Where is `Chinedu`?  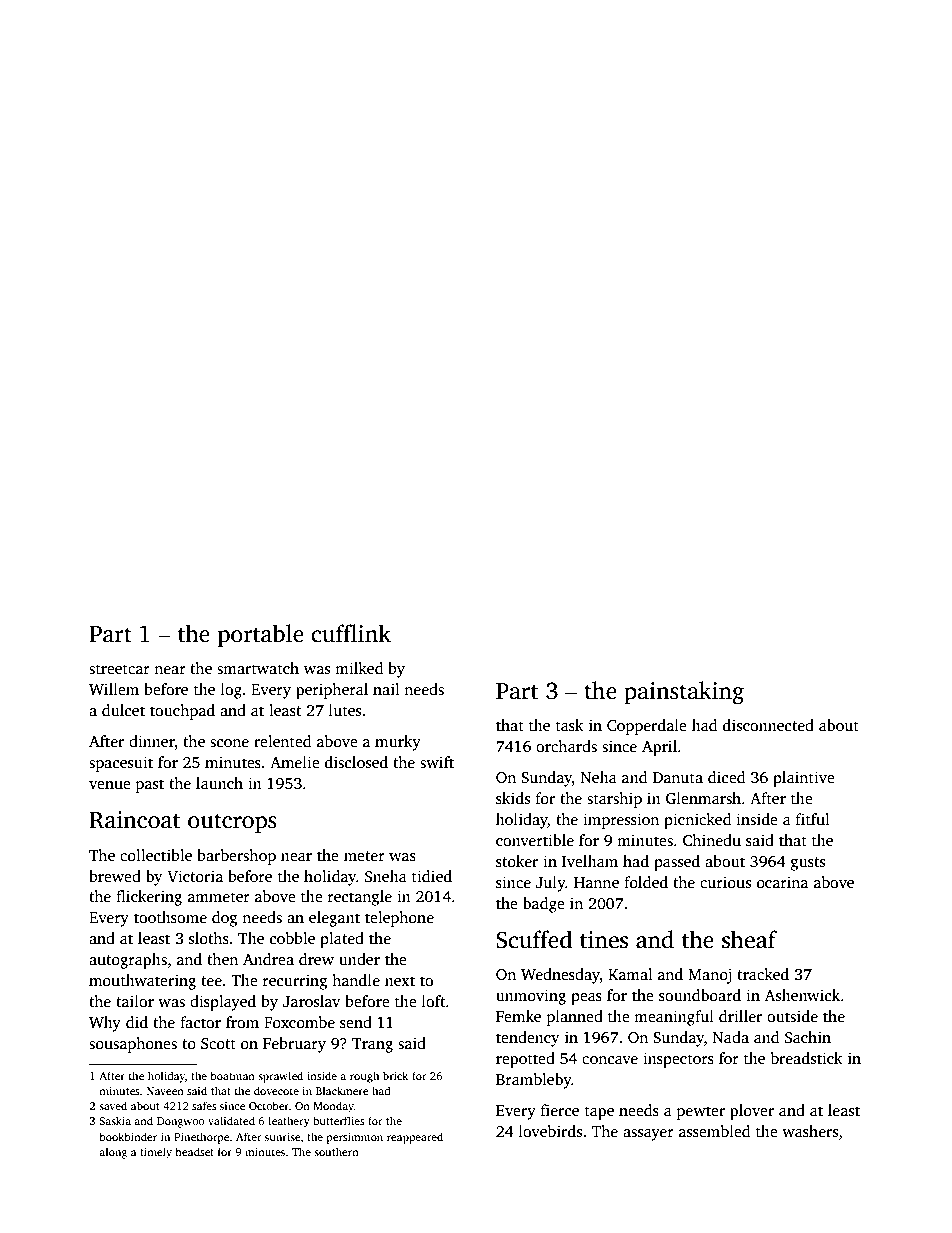 Chinedu is located at coordinates (712, 840).
